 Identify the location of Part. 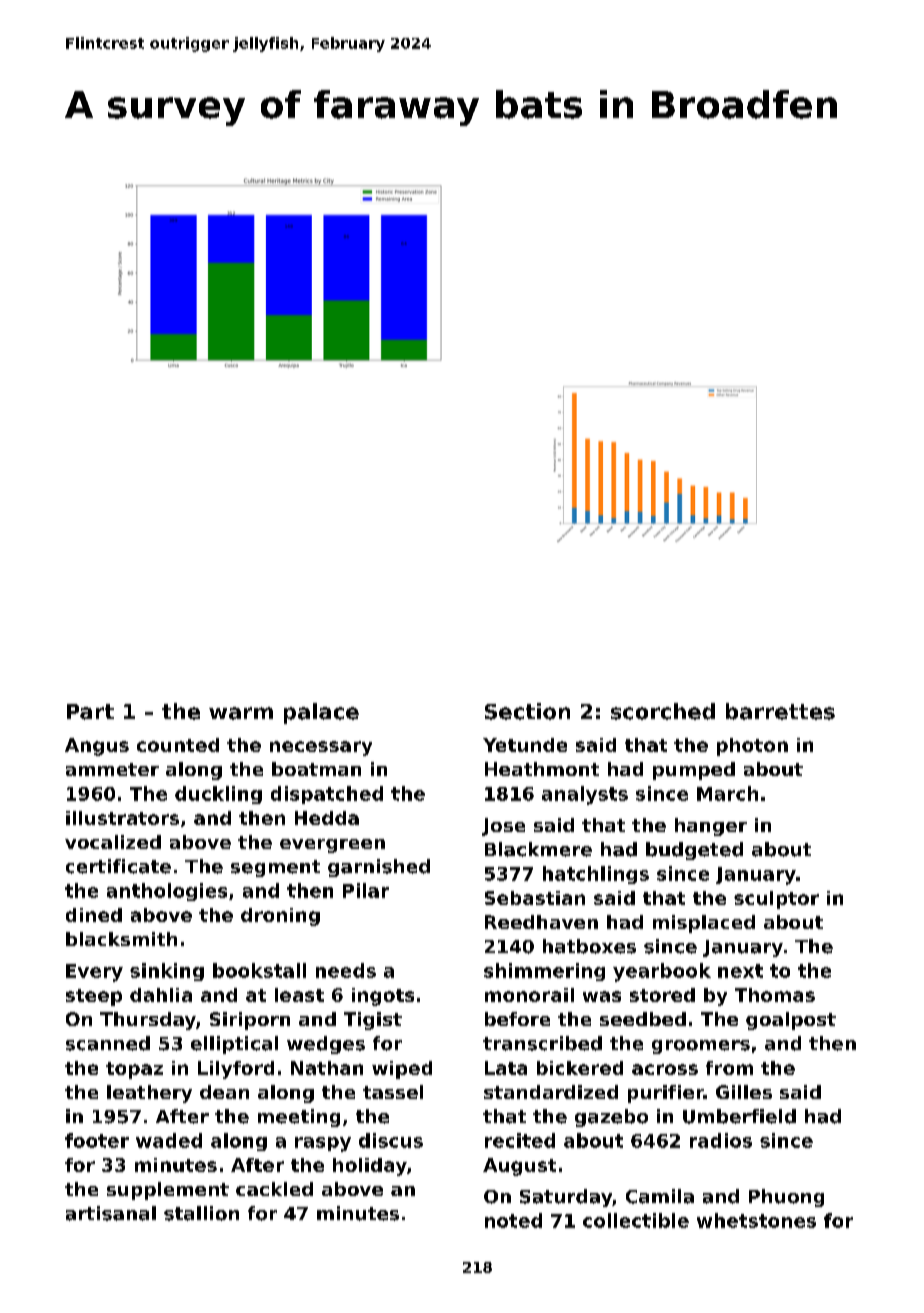
(90, 712).
